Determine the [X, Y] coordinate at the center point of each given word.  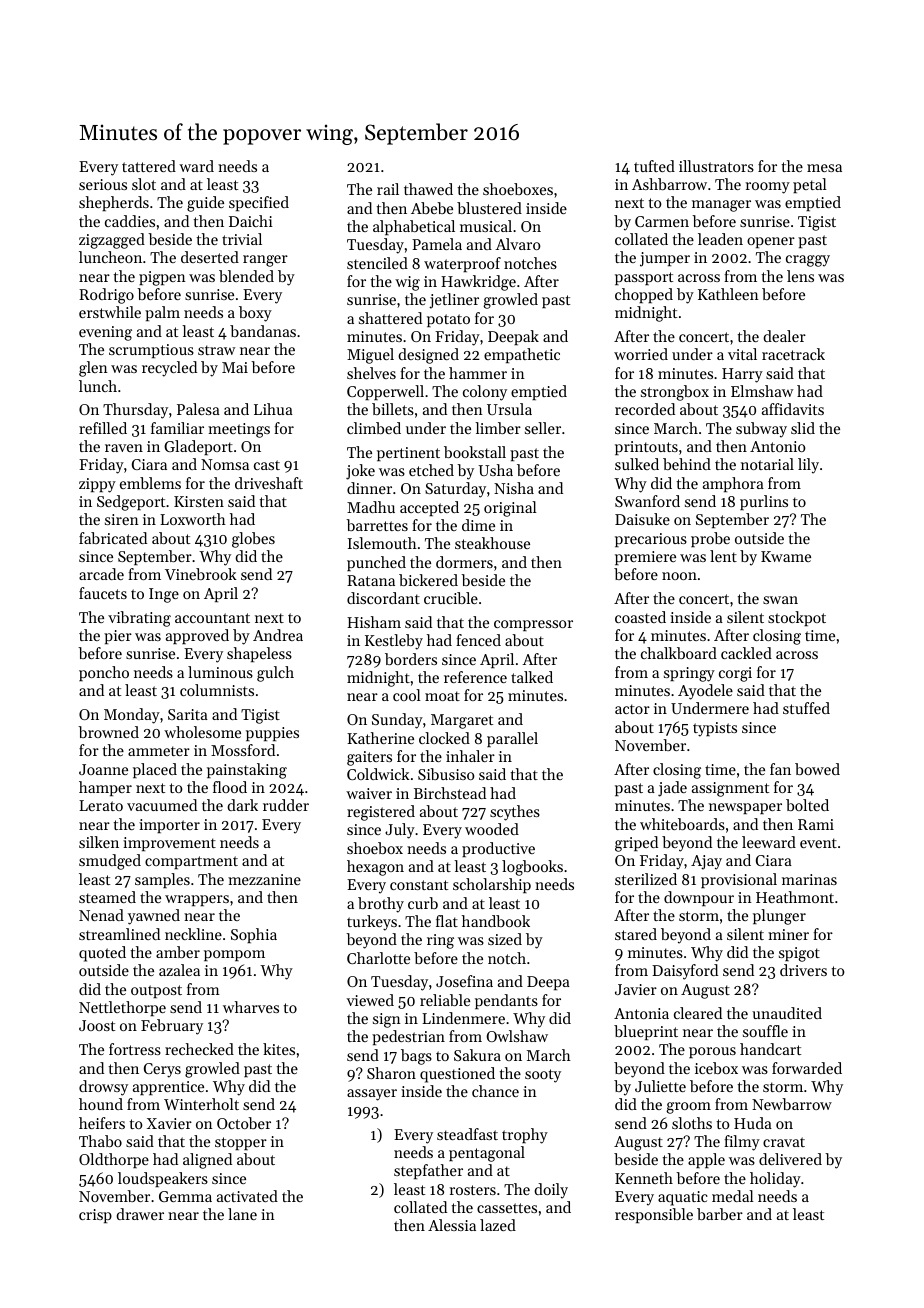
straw [216, 350]
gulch [275, 674]
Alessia [452, 1225]
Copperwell [385, 392]
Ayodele [705, 692]
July [400, 831]
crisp [95, 1216]
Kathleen [728, 294]
